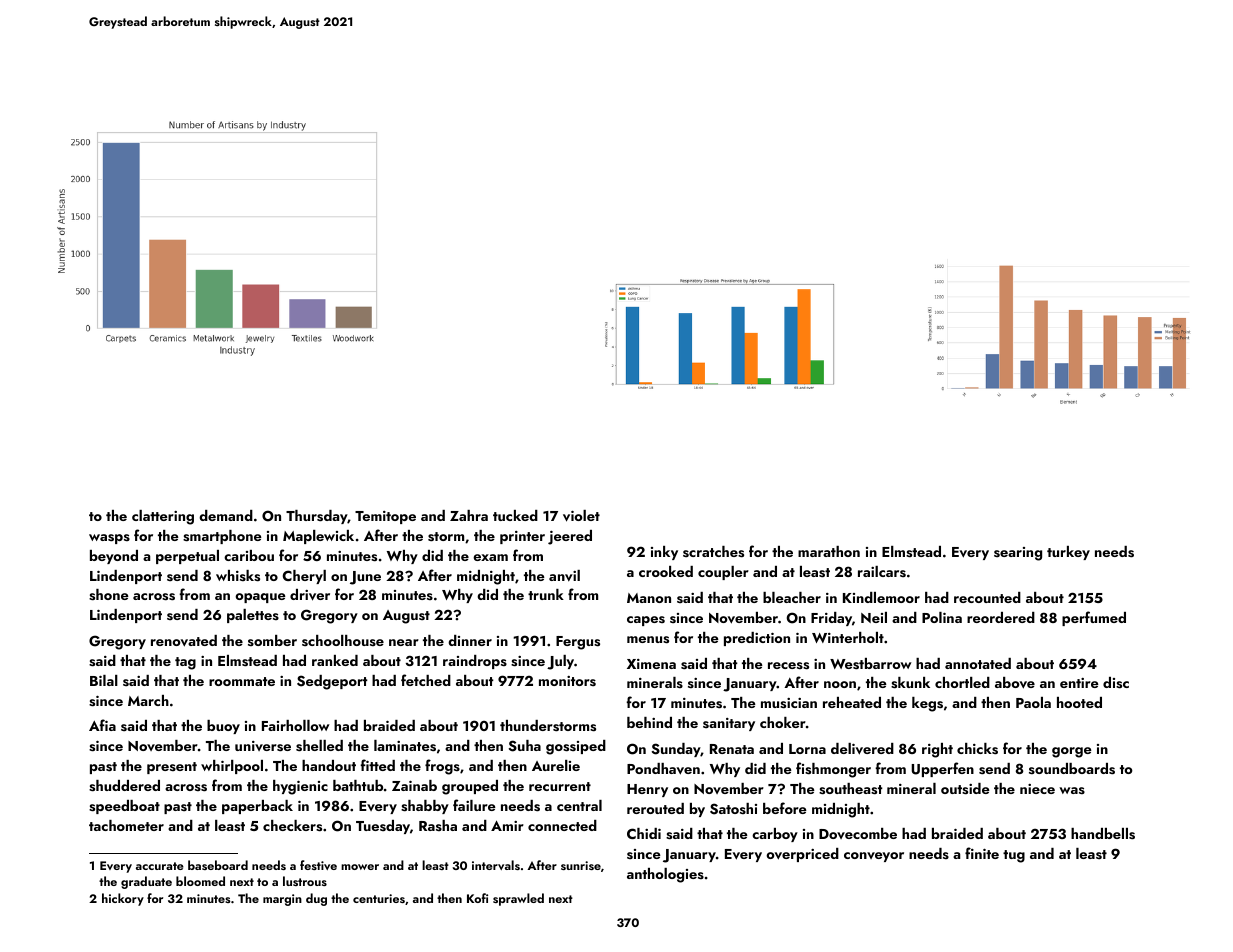  Describe the element at coordinates (124, 786) in the document. I see `shuddered` at that location.
